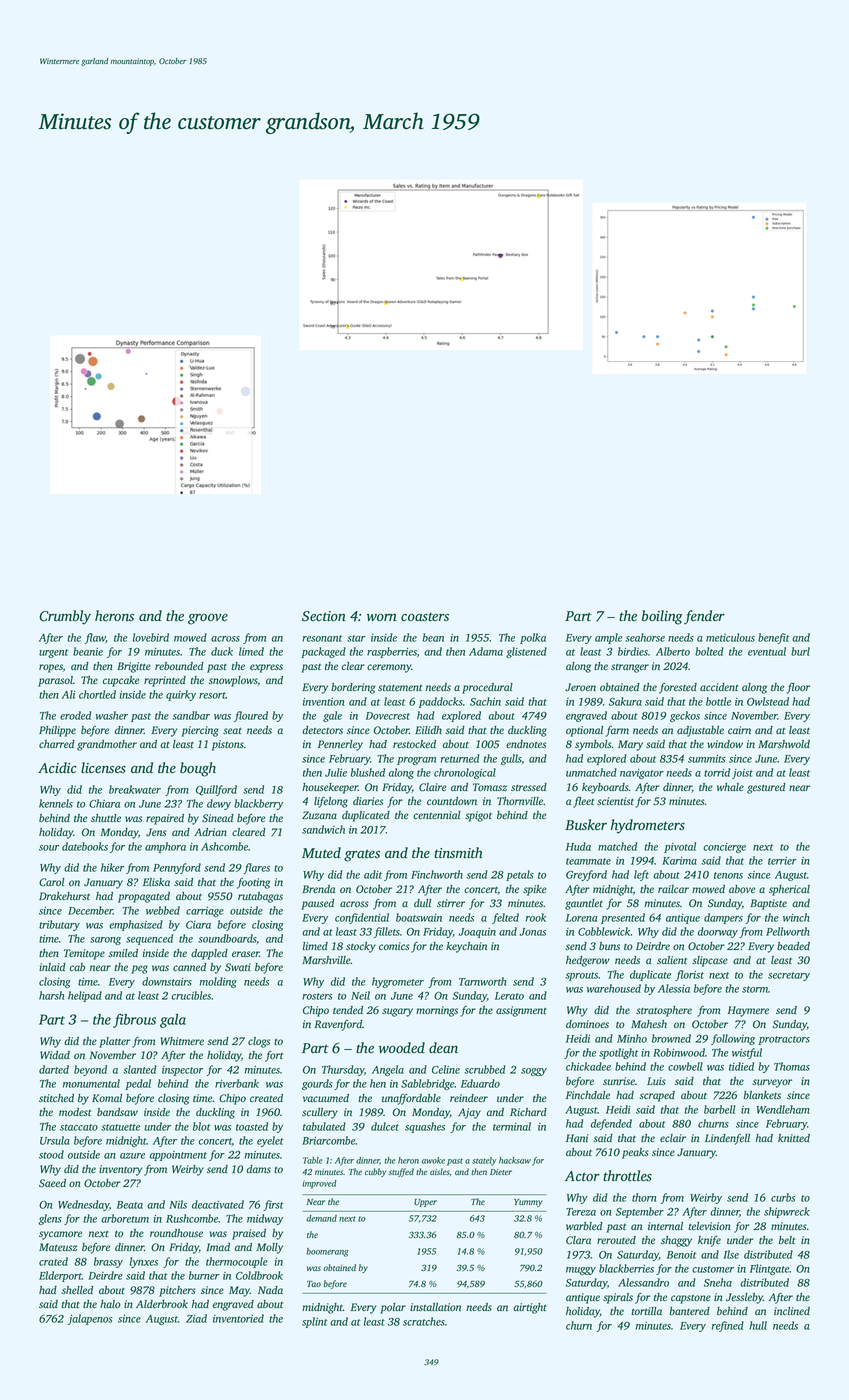 The width and height of the screenshot is (849, 1400). I want to click on gourds, so click(317, 1084).
